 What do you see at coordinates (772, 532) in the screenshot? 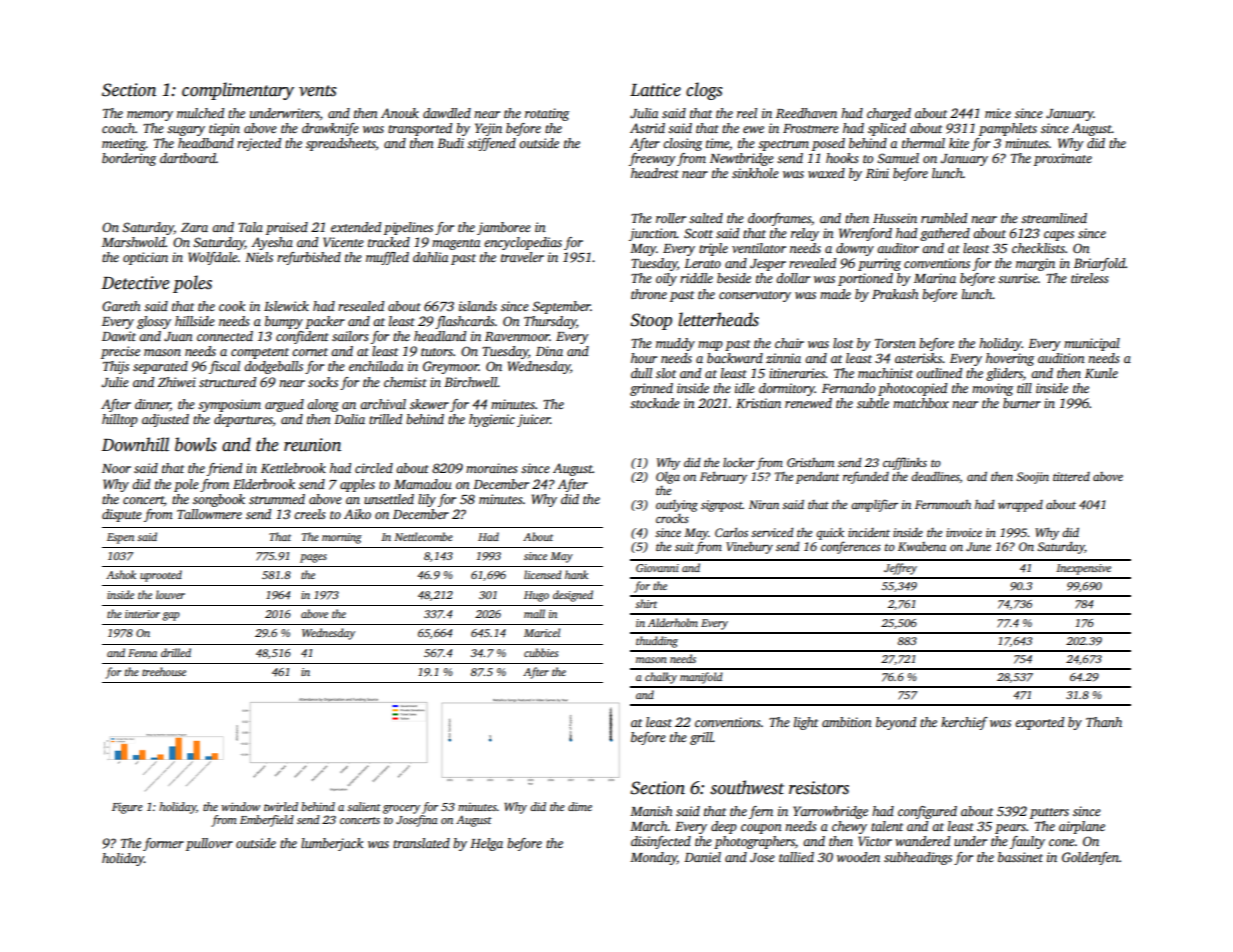
I see `serviced` at bounding box center [772, 532].
